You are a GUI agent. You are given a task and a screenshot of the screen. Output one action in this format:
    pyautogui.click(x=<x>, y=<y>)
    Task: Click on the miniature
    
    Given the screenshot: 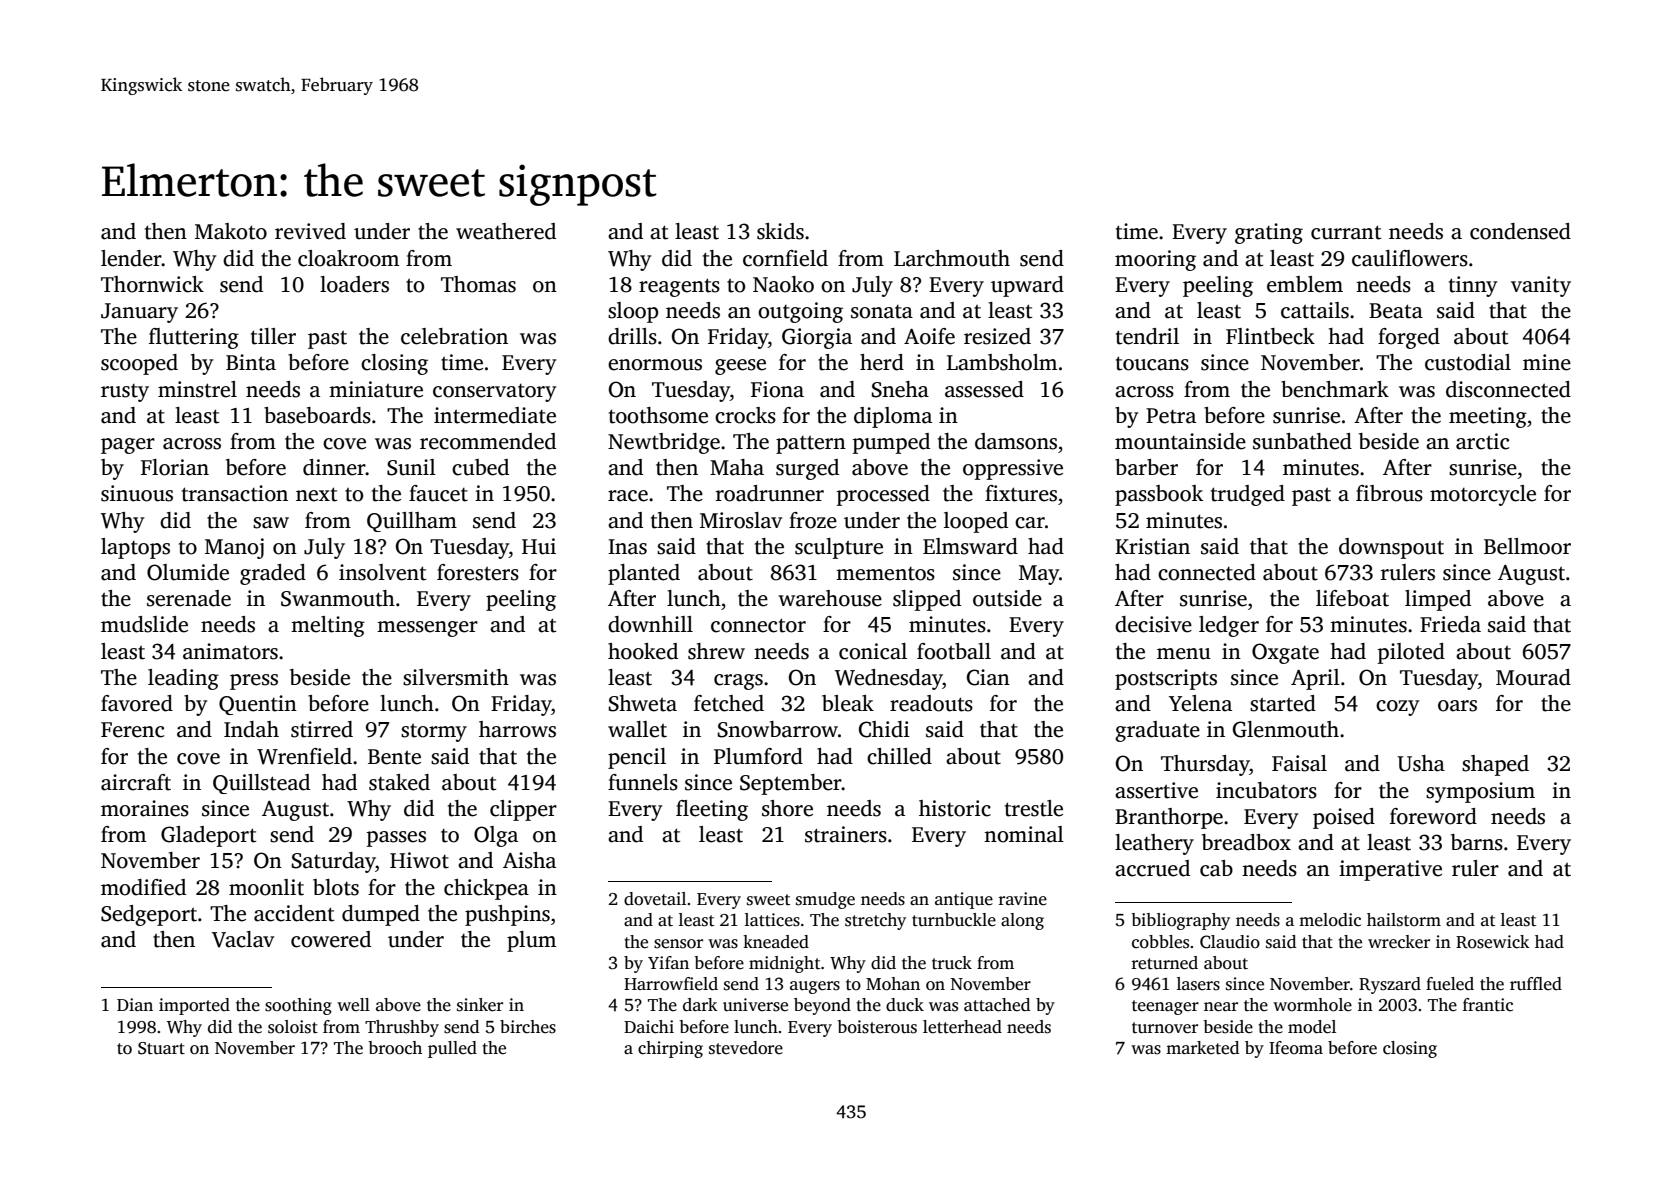 What is the action you would take?
    pyautogui.click(x=376, y=389)
